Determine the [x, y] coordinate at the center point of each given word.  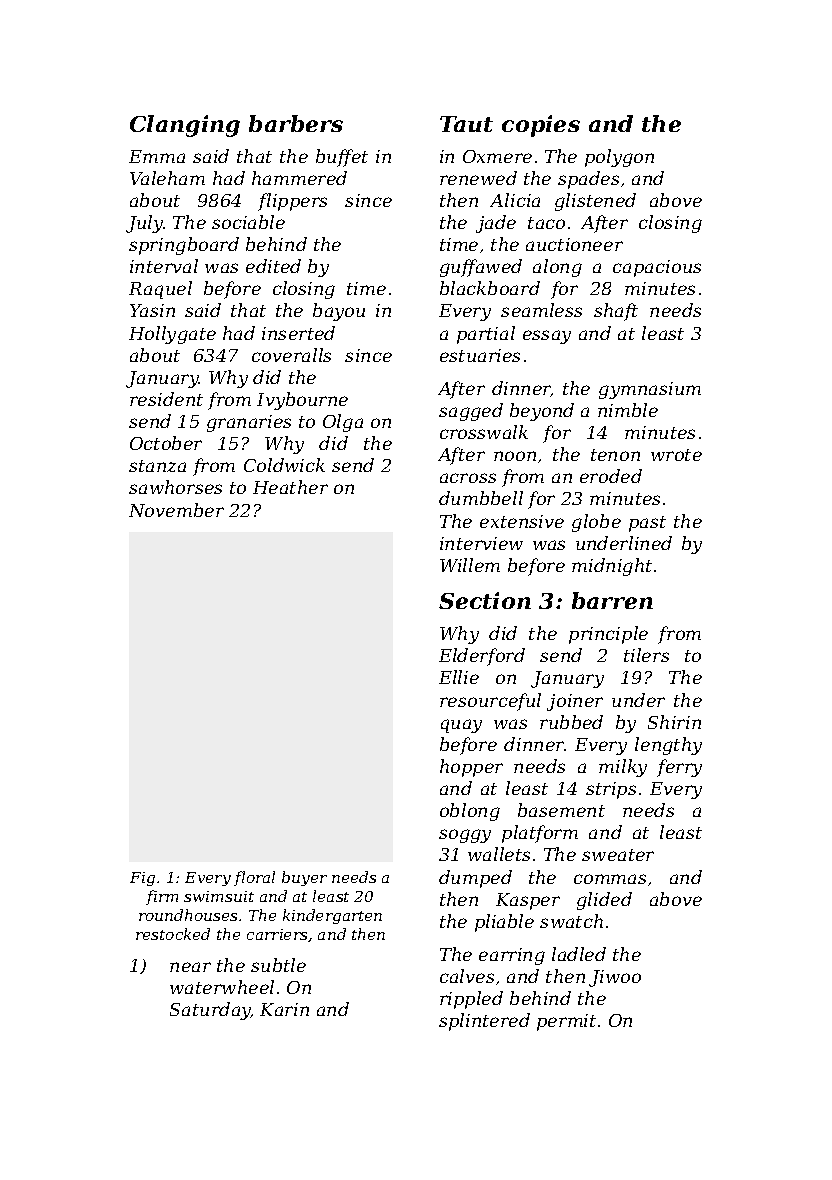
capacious [657, 268]
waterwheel [222, 987]
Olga [343, 423]
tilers [646, 655]
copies [541, 126]
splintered [484, 1022]
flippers [292, 202]
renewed [478, 178]
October [166, 443]
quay [461, 726]
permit [566, 1022]
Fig [142, 879]
